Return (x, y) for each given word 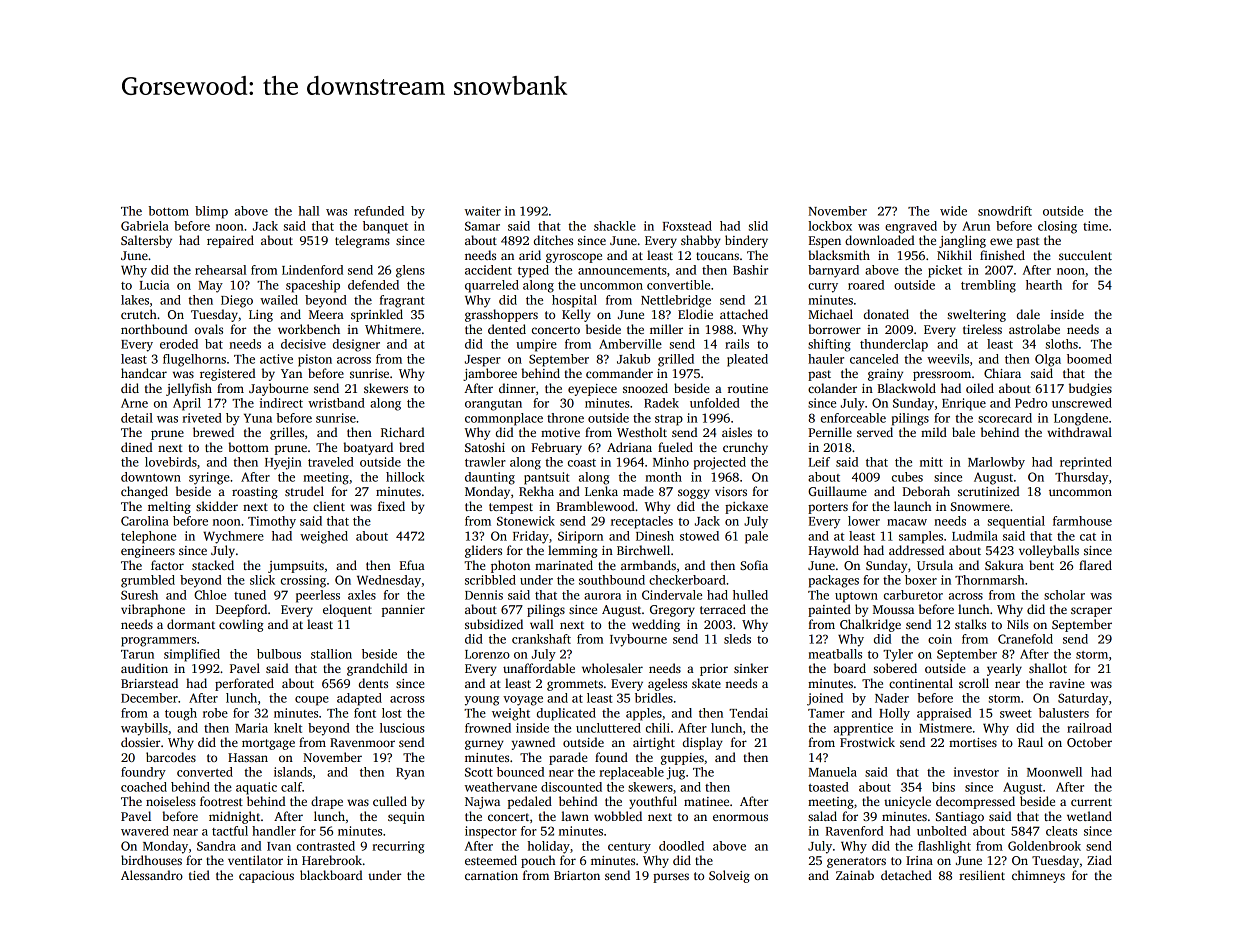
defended (373, 285)
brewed (213, 432)
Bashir (750, 270)
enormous (740, 817)
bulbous (279, 654)
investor (976, 772)
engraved (911, 227)
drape (327, 802)
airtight (654, 743)
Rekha (536, 491)
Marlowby (996, 463)
